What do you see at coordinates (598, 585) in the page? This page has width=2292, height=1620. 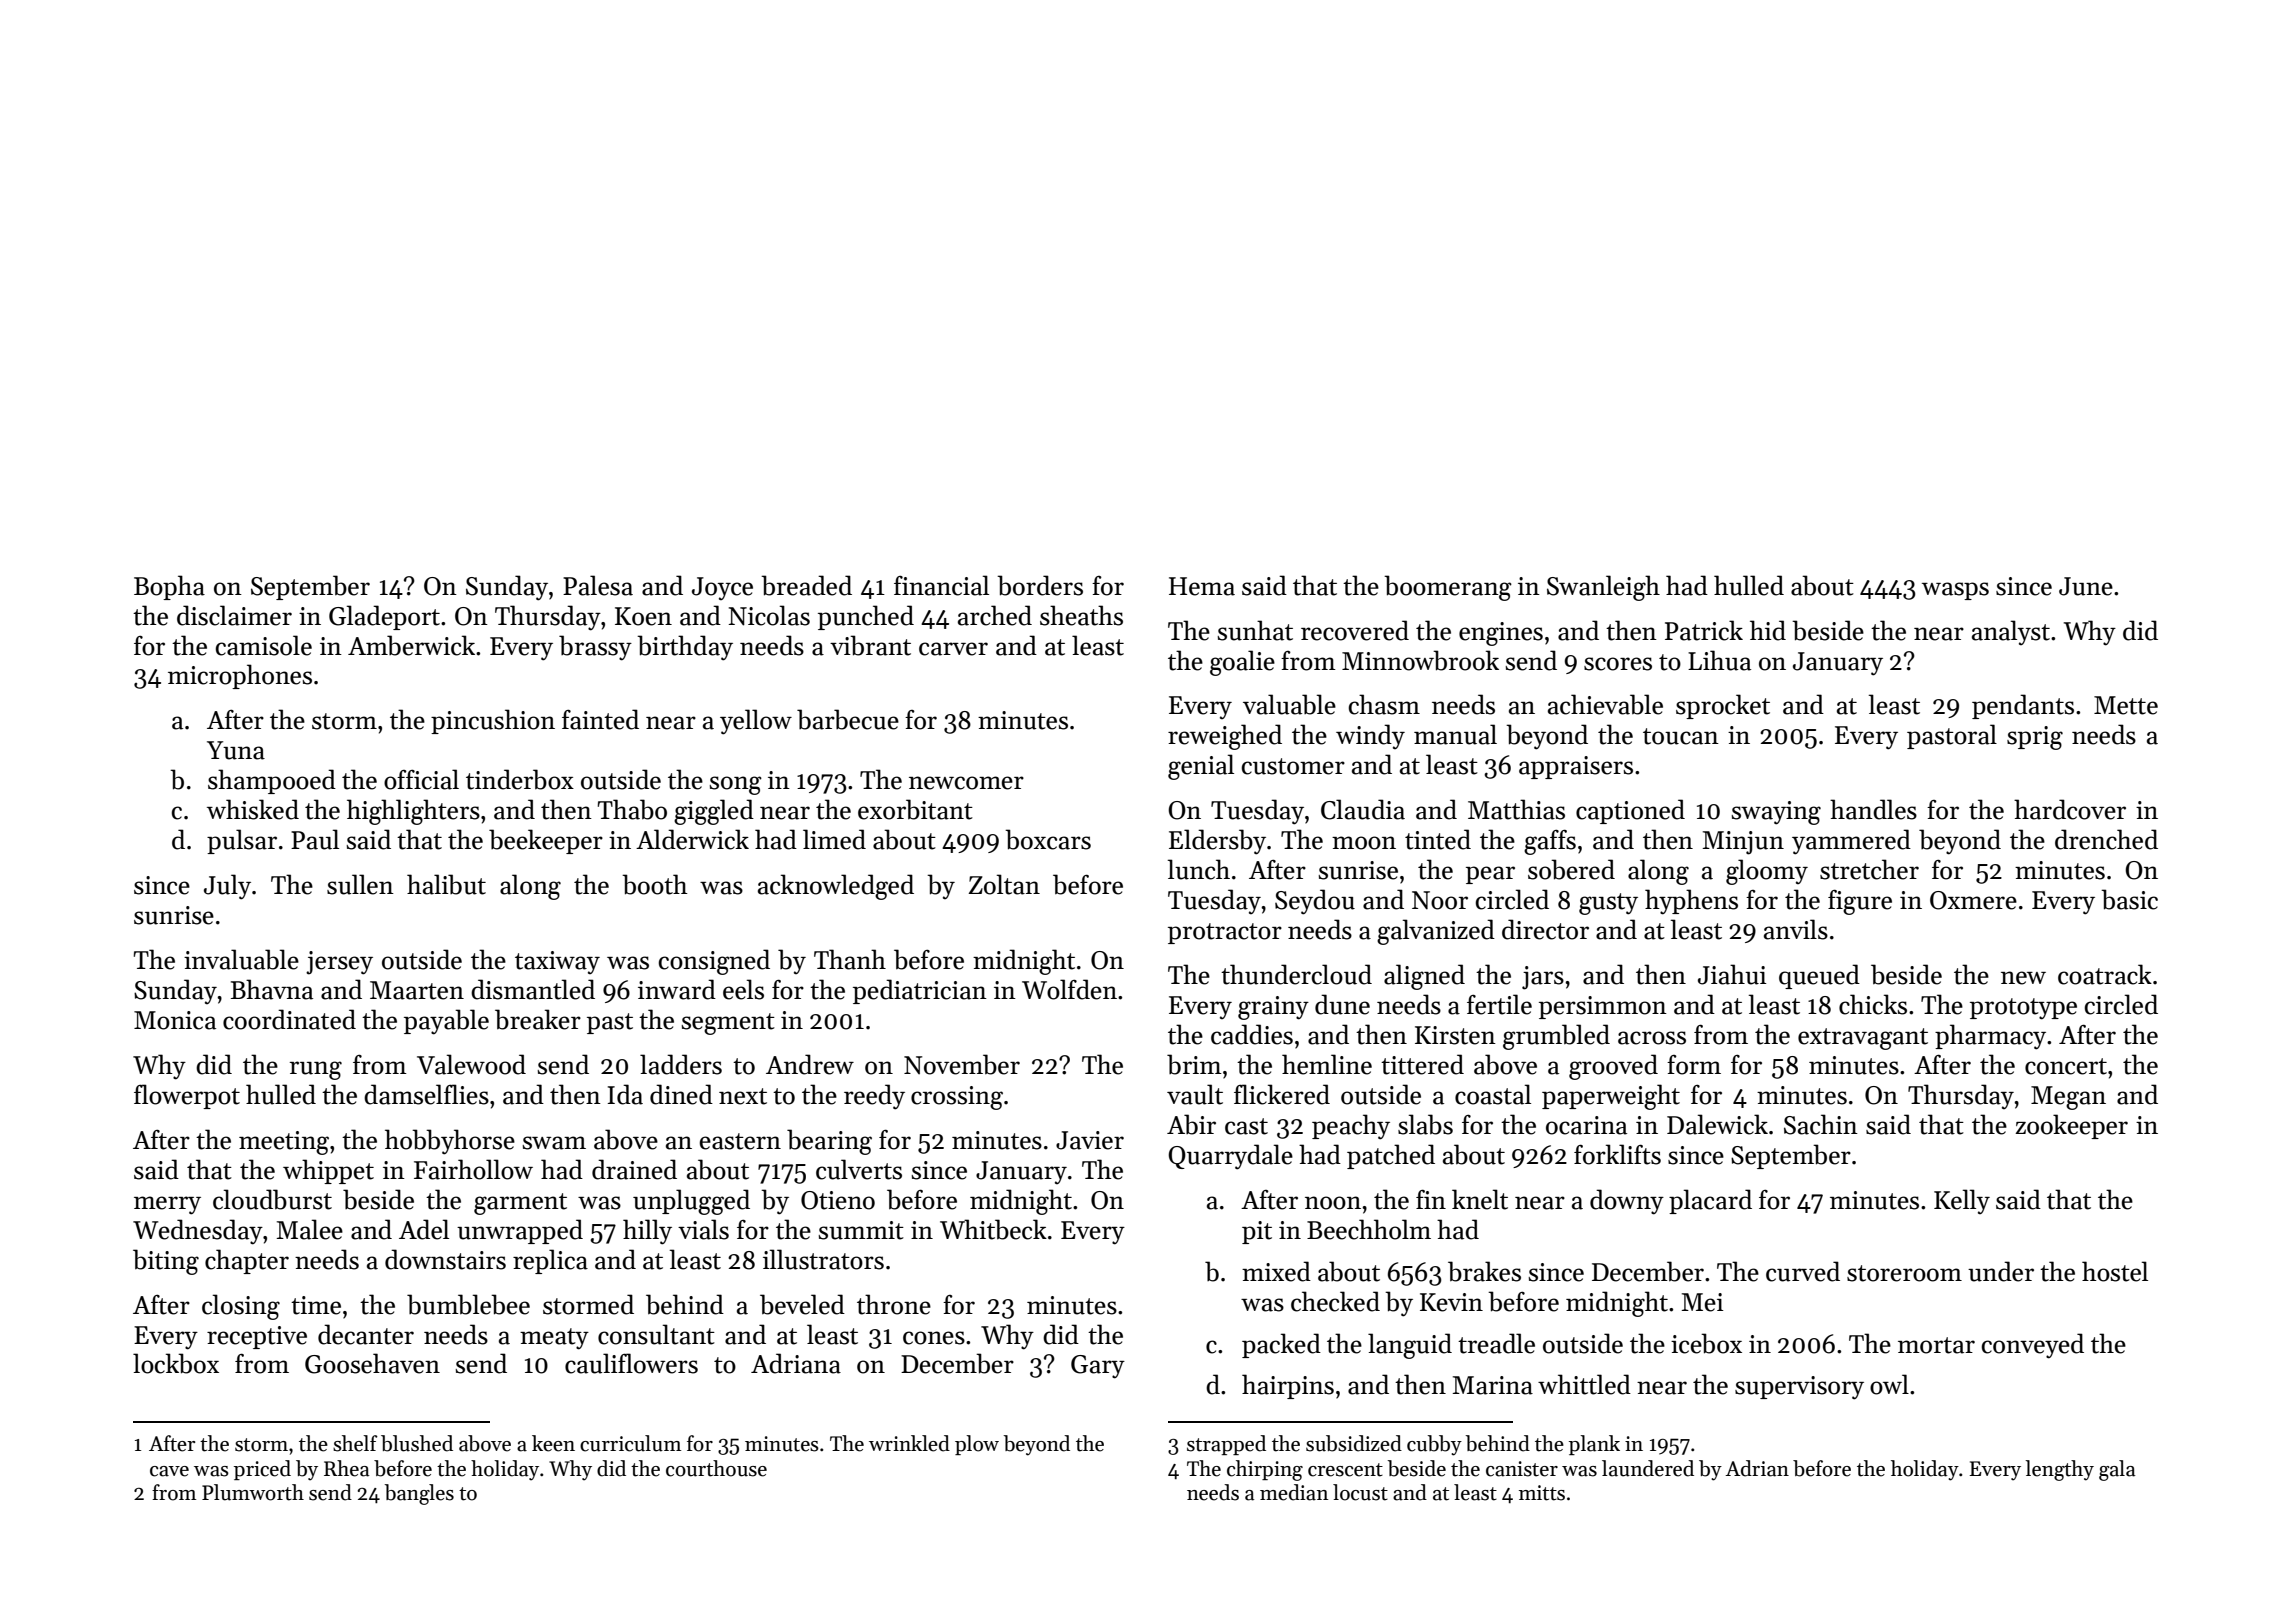 I see `Palesa` at bounding box center [598, 585].
